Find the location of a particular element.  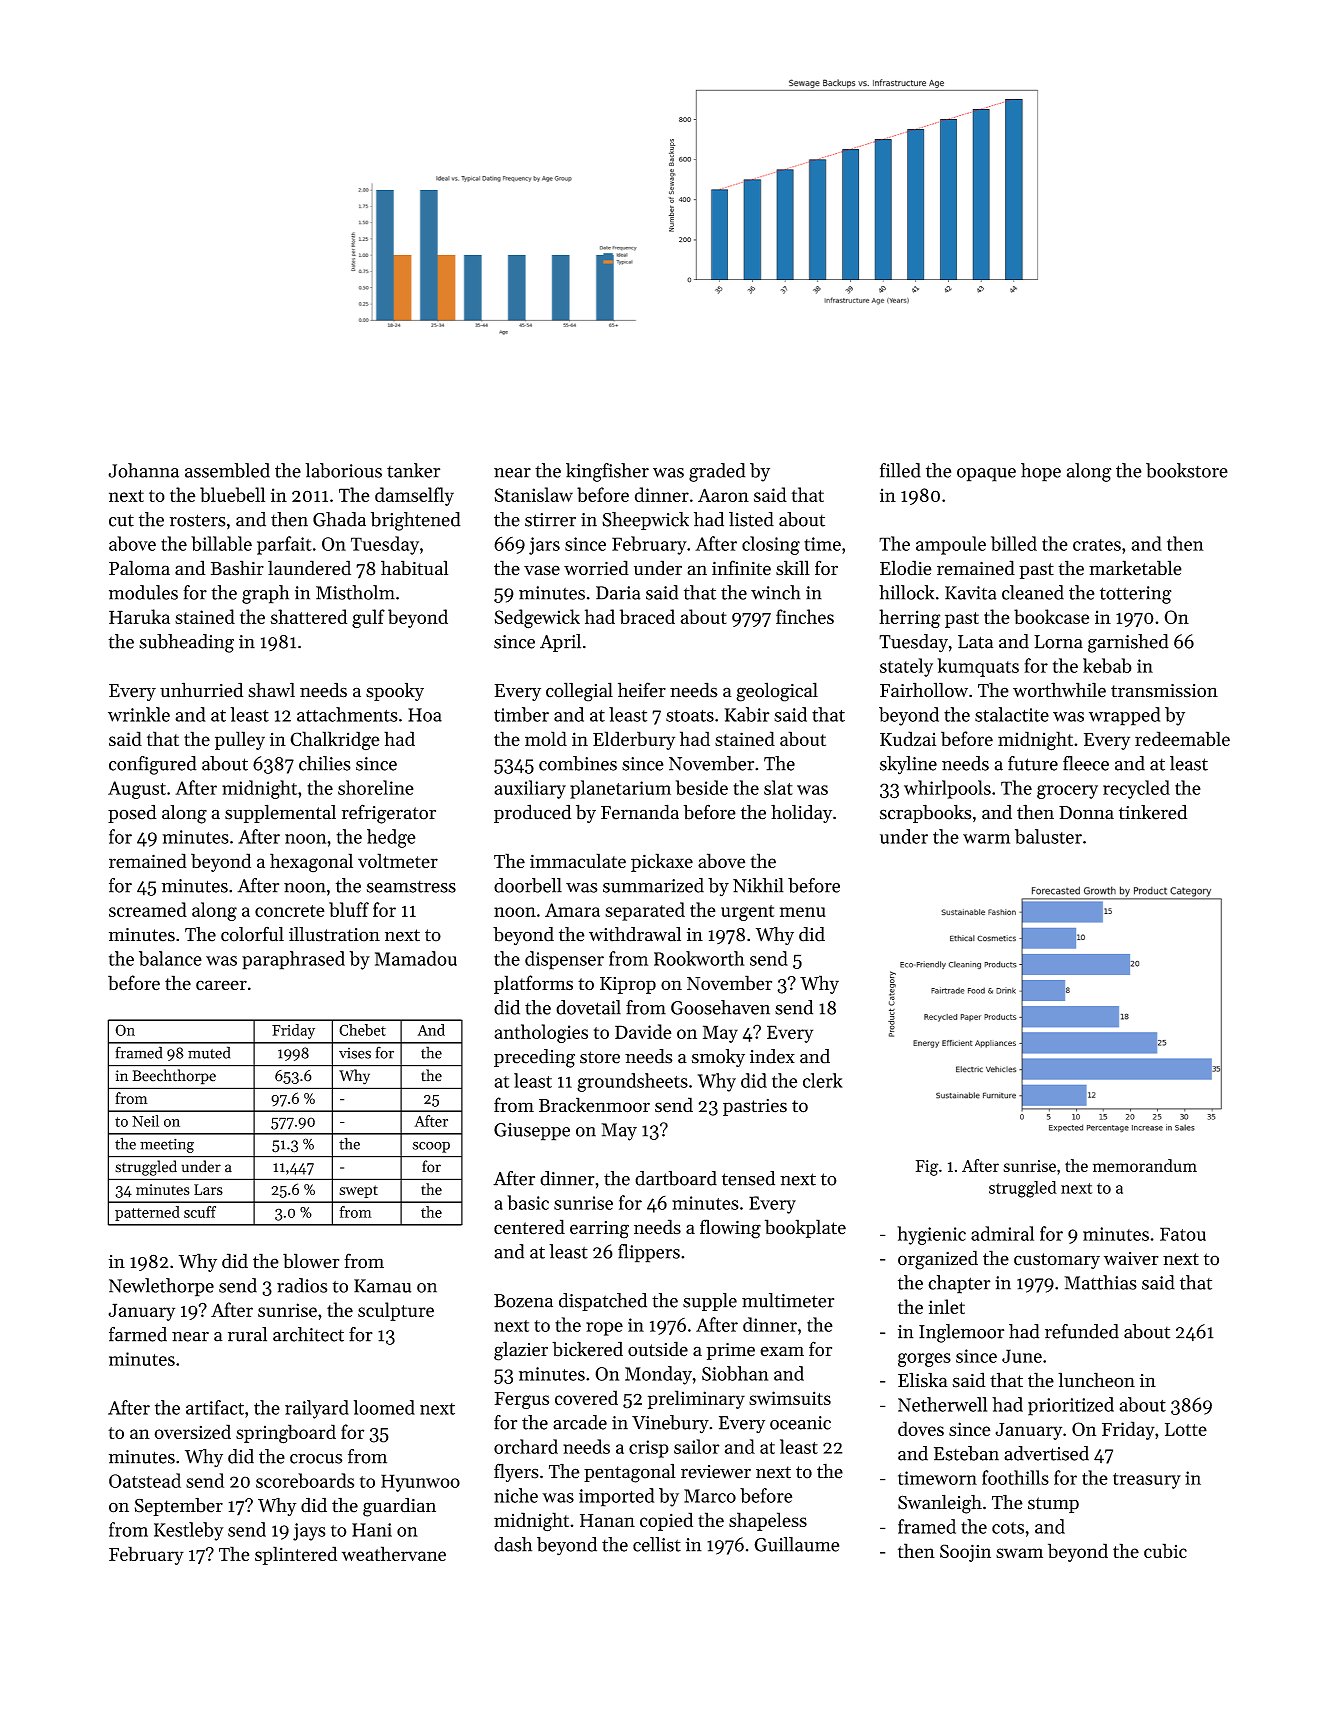

Lata is located at coordinates (975, 642).
